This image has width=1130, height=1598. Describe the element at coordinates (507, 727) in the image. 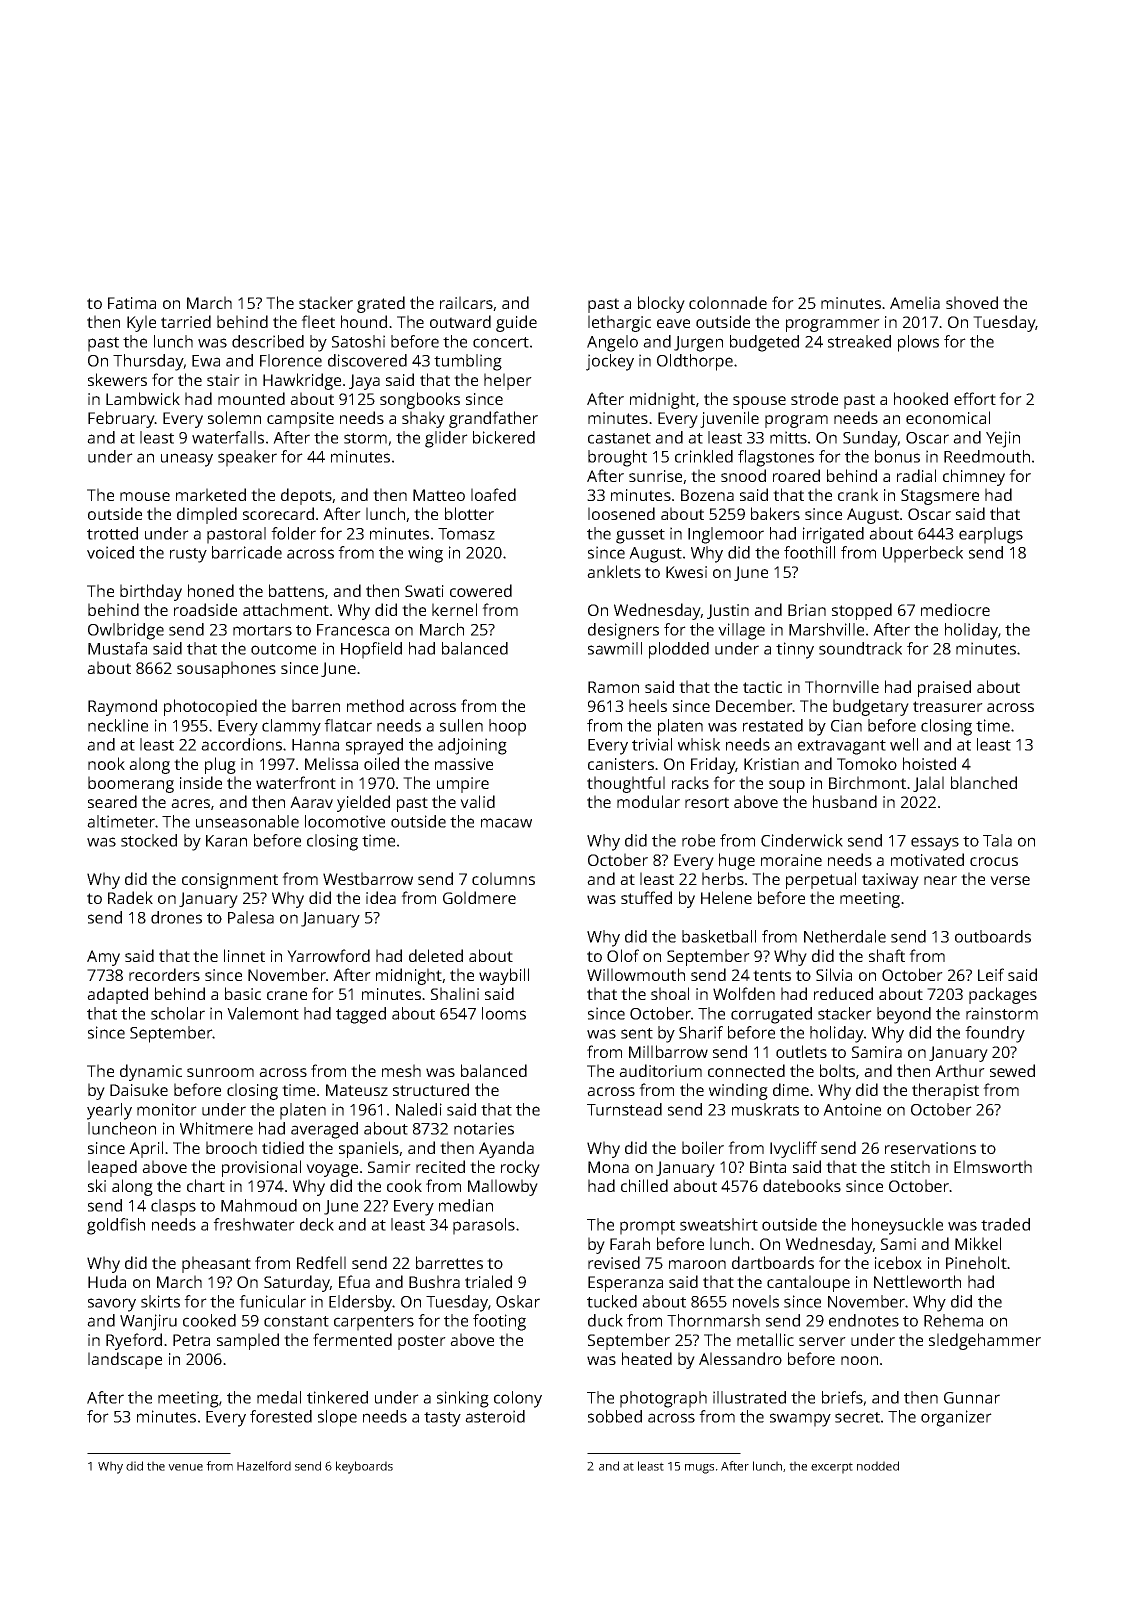

I see `hoop` at that location.
